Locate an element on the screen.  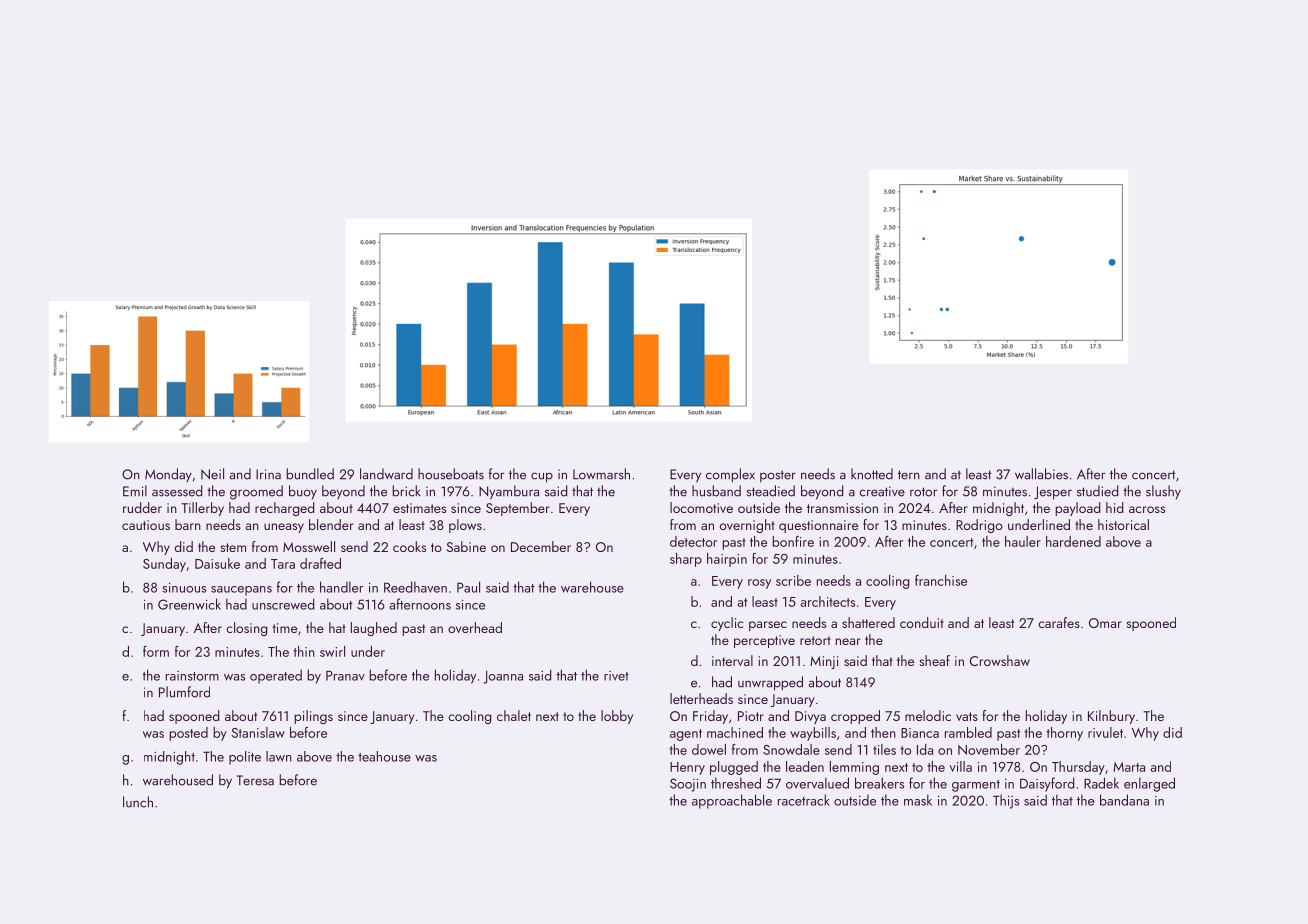
parsec is located at coordinates (768, 626).
